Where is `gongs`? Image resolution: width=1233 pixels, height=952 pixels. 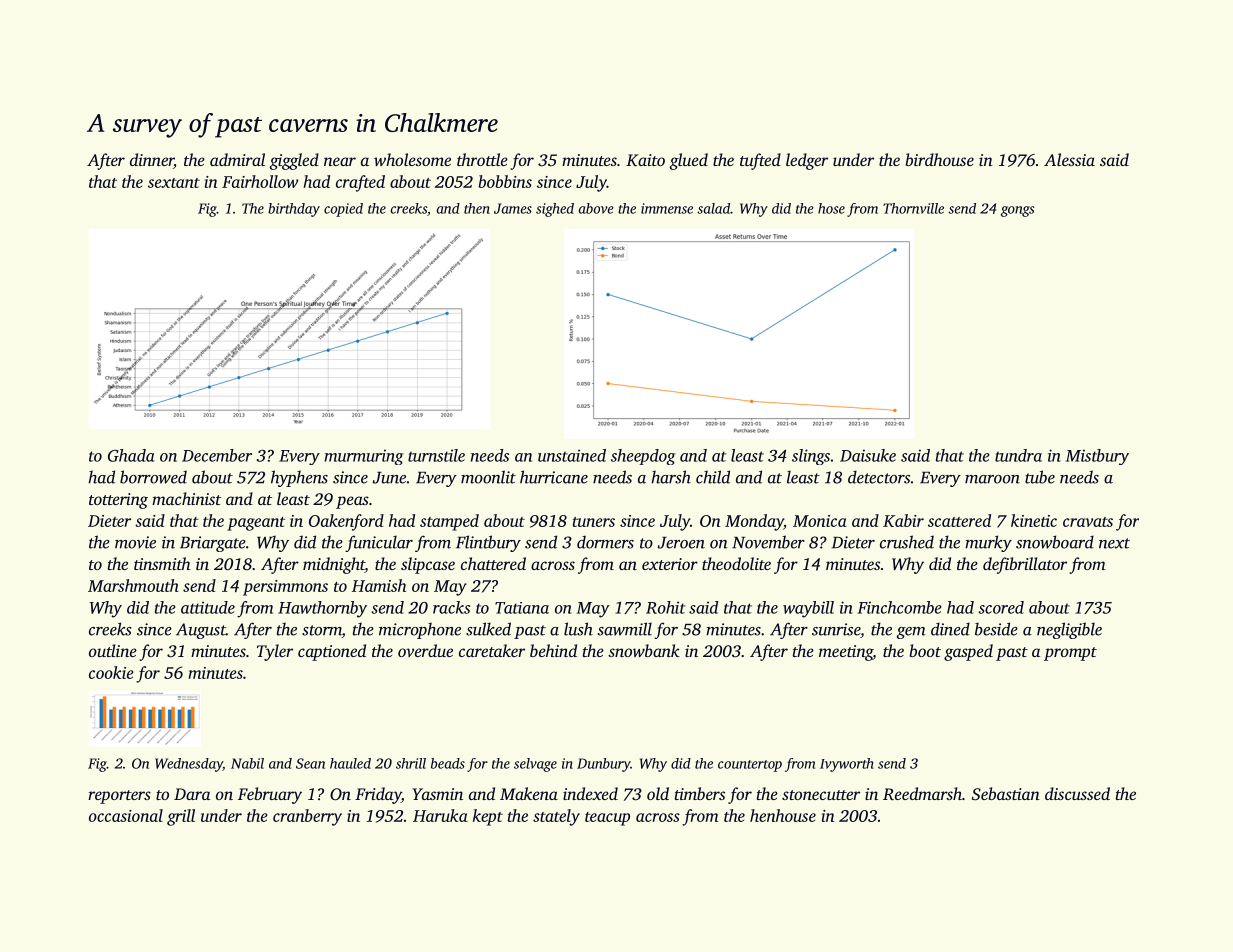 gongs is located at coordinates (1017, 211).
